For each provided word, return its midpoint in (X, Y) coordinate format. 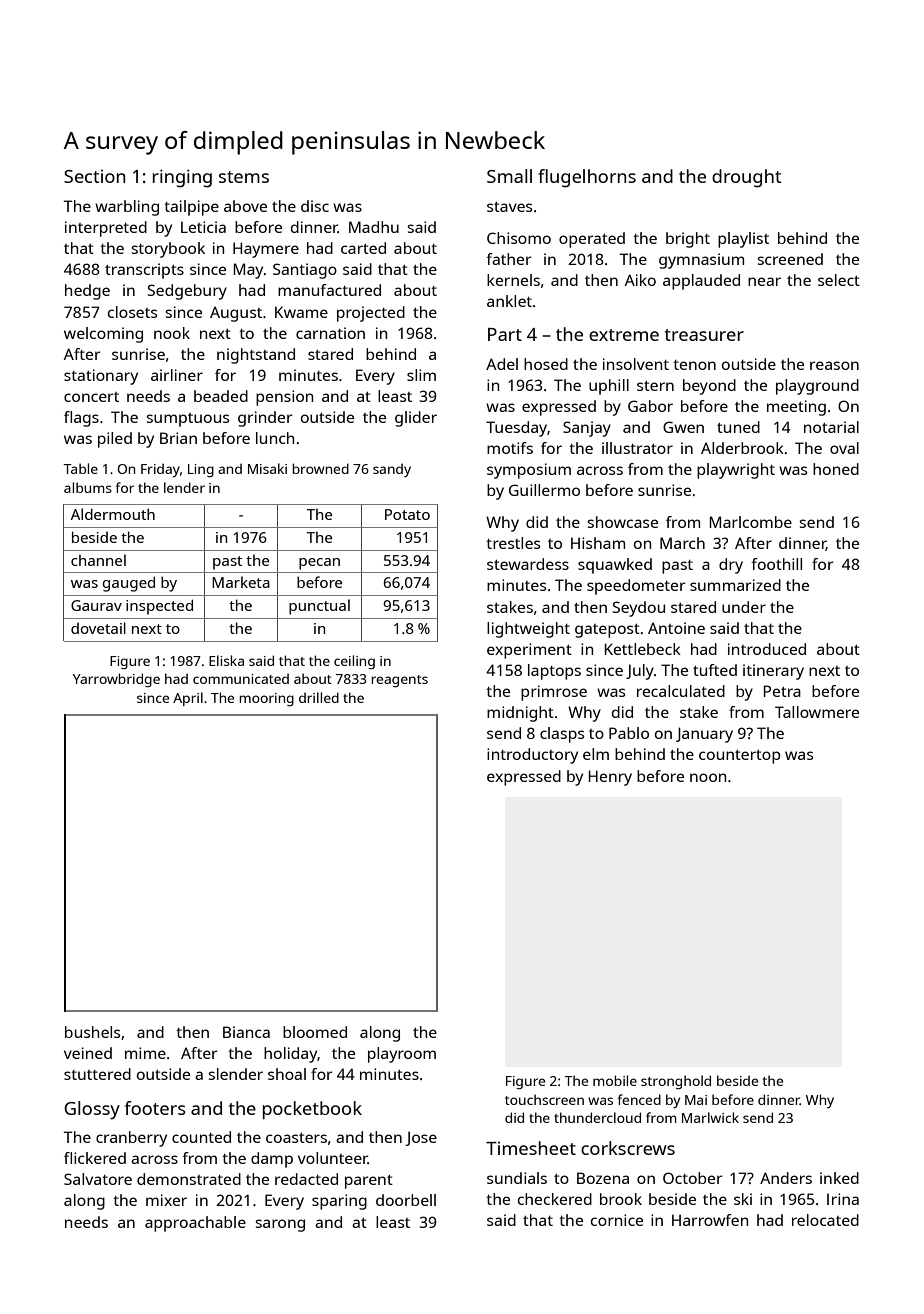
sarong (280, 1225)
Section (94, 176)
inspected (159, 607)
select (839, 280)
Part (505, 334)
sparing (339, 1202)
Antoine (676, 628)
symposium (529, 471)
